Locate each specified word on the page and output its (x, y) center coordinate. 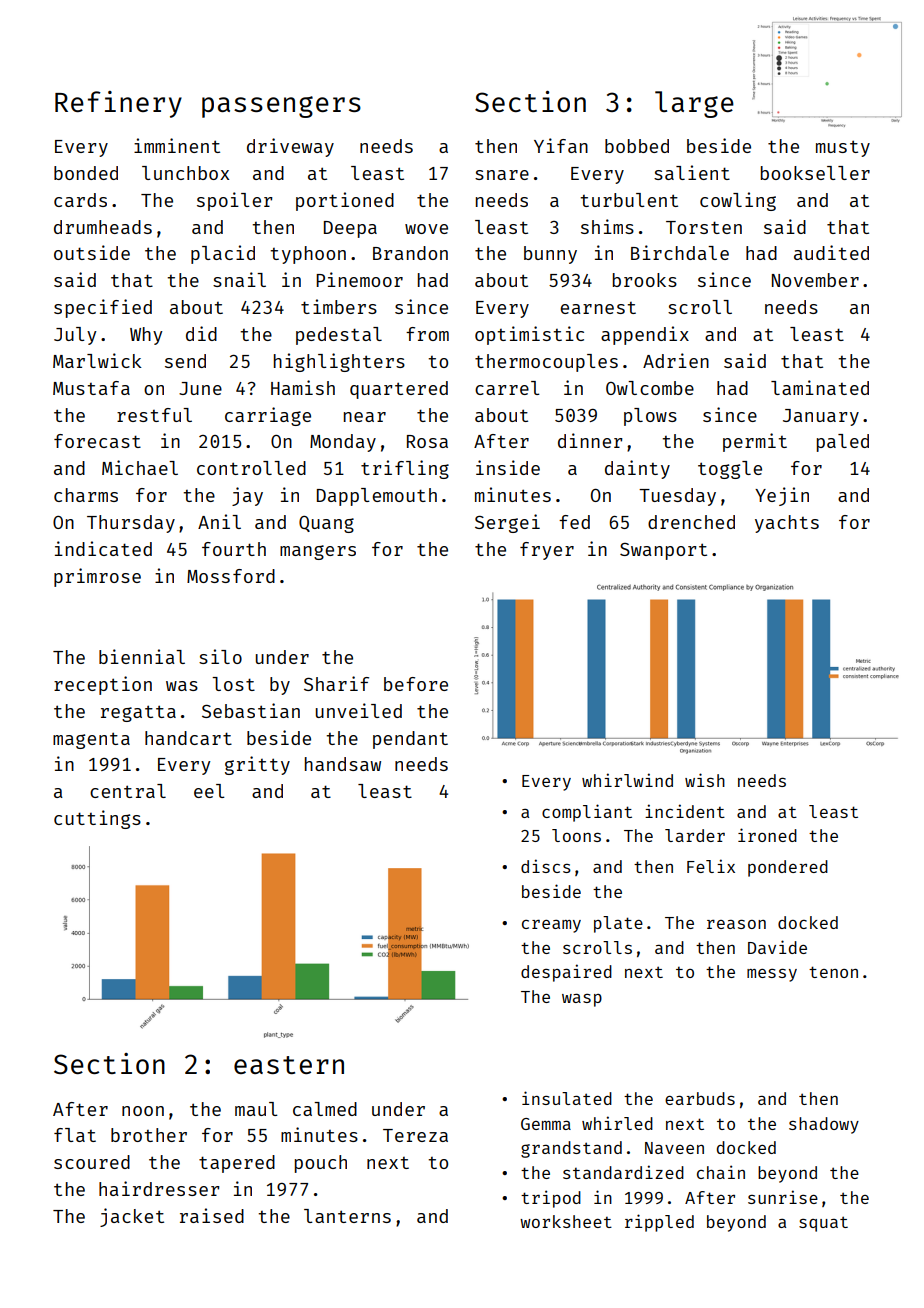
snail (239, 279)
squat (823, 1224)
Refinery (118, 104)
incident (685, 811)
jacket (132, 1217)
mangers (318, 552)
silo (220, 656)
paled (843, 443)
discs (546, 866)
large (694, 104)
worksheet (566, 1221)
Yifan (561, 145)
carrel (507, 388)
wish (705, 780)
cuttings (97, 819)
